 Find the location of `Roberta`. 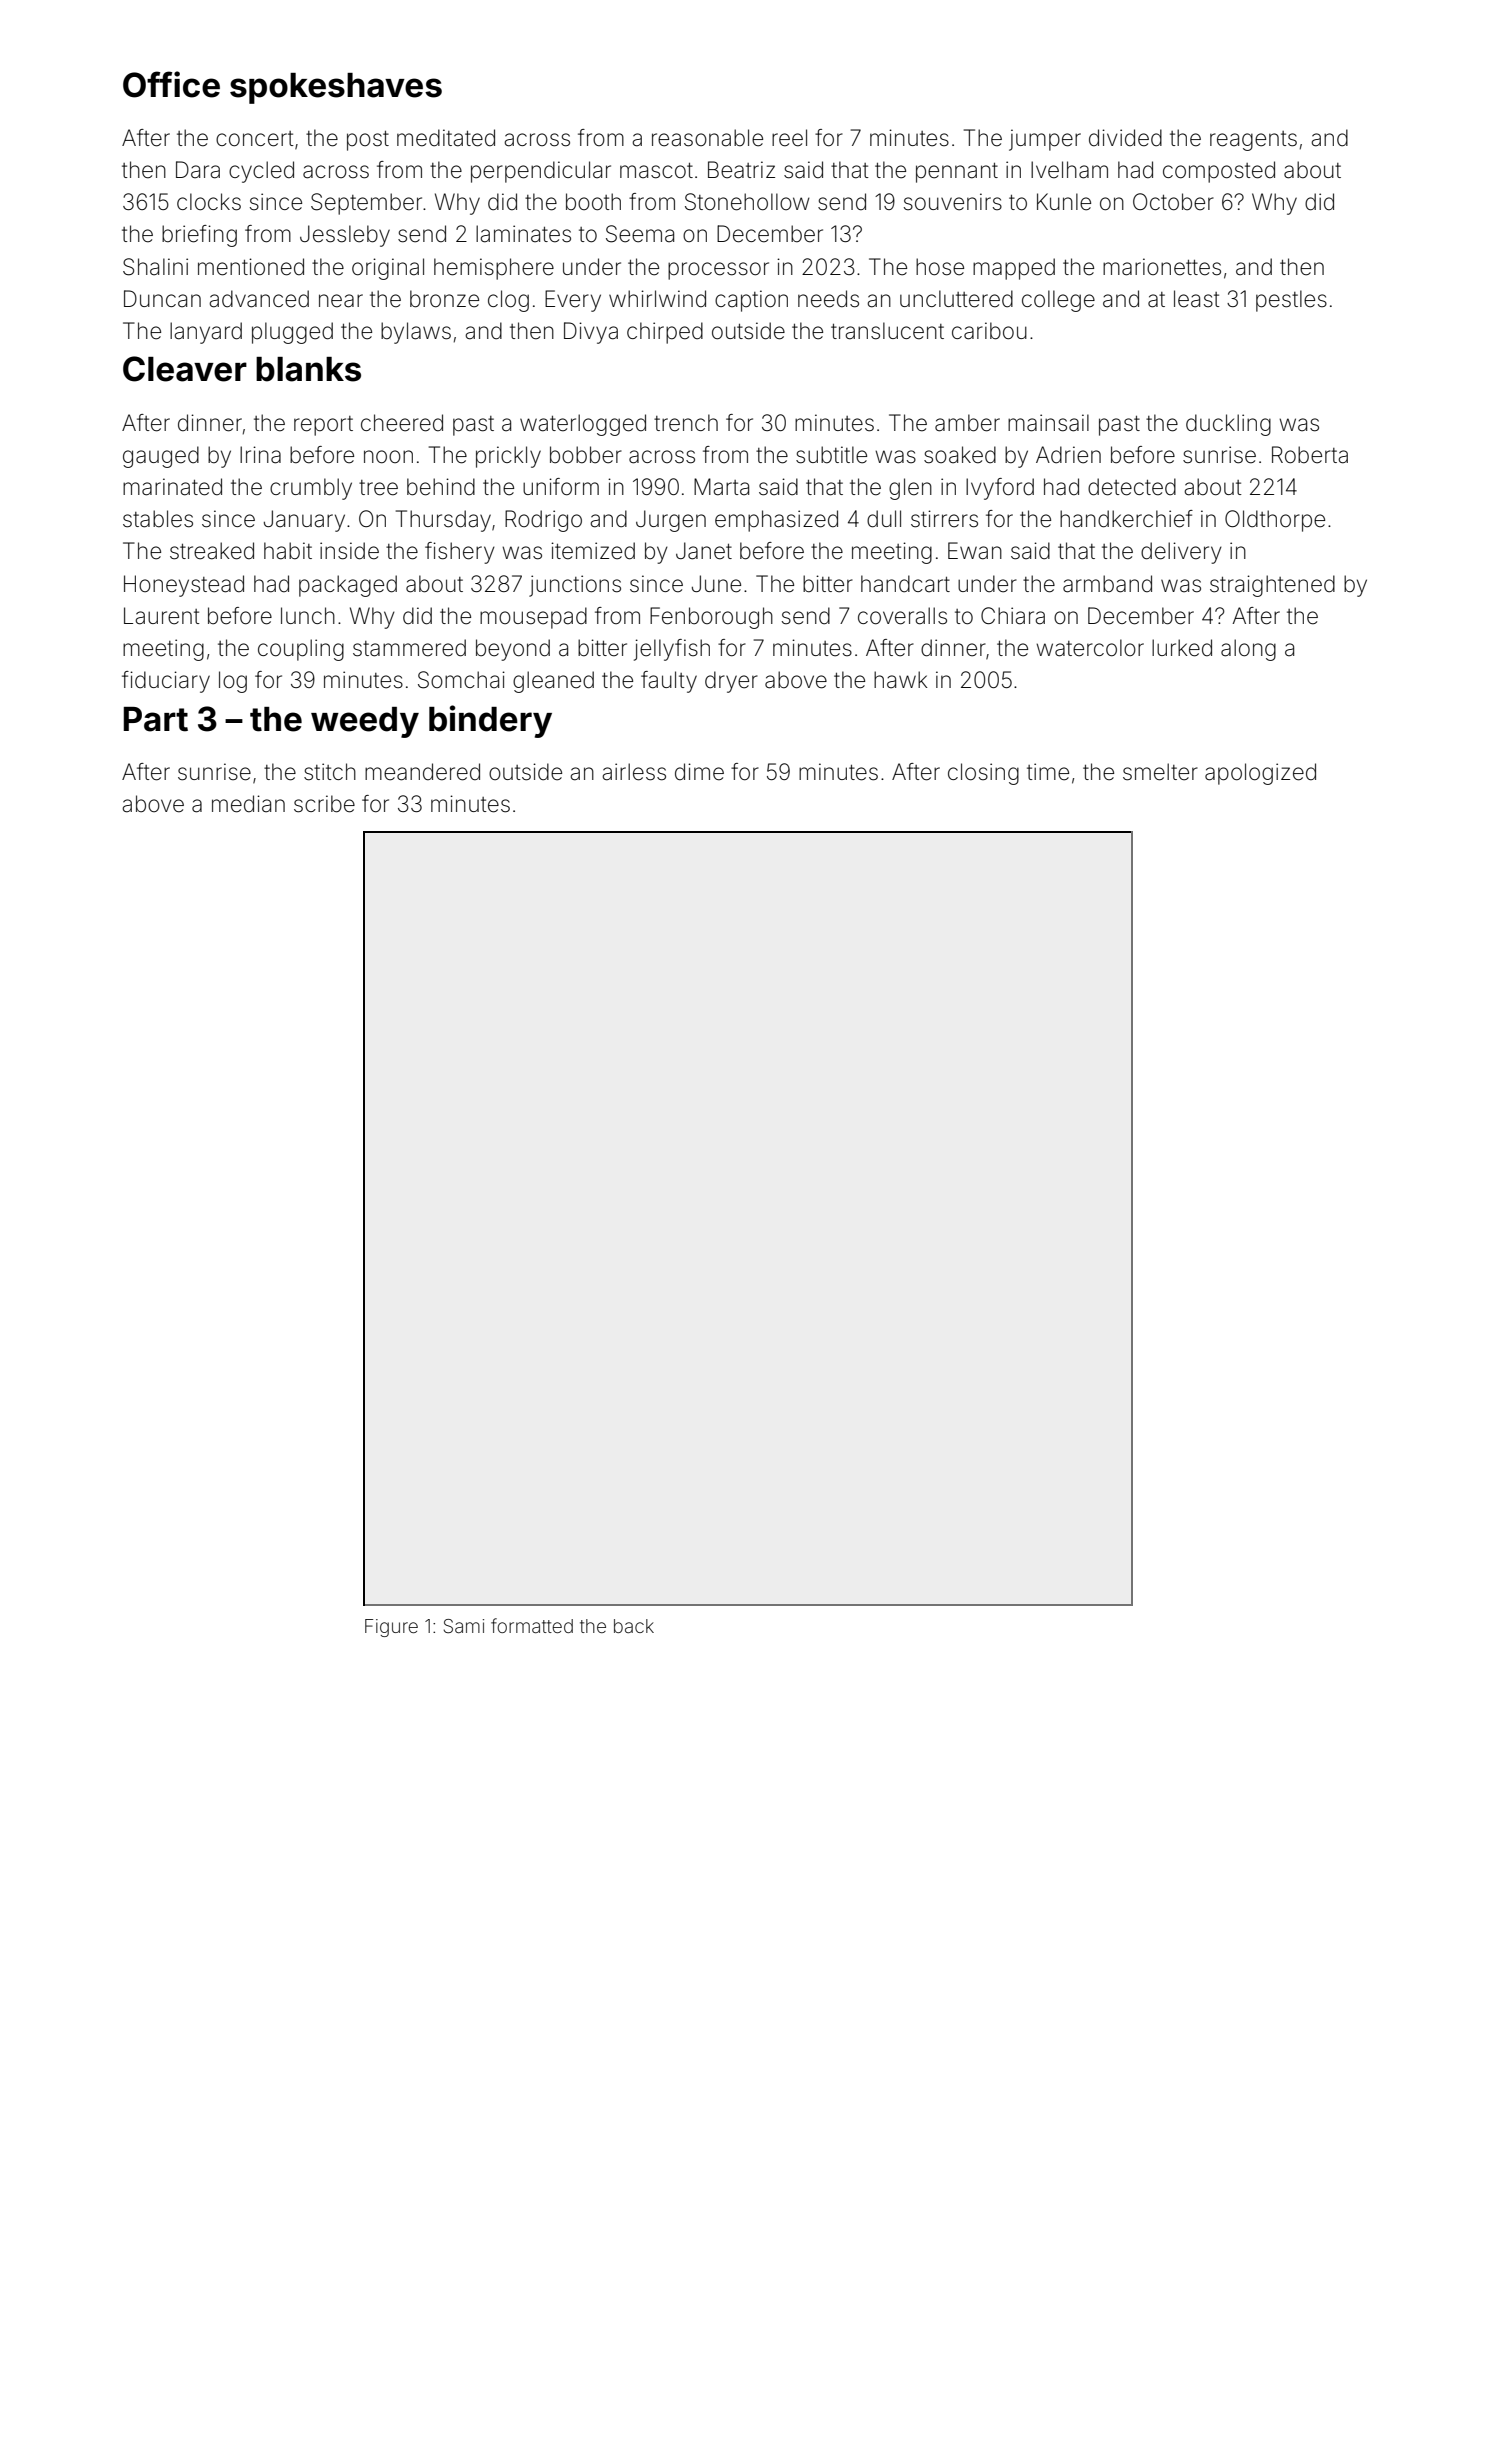

Roberta is located at coordinates (1310, 455).
